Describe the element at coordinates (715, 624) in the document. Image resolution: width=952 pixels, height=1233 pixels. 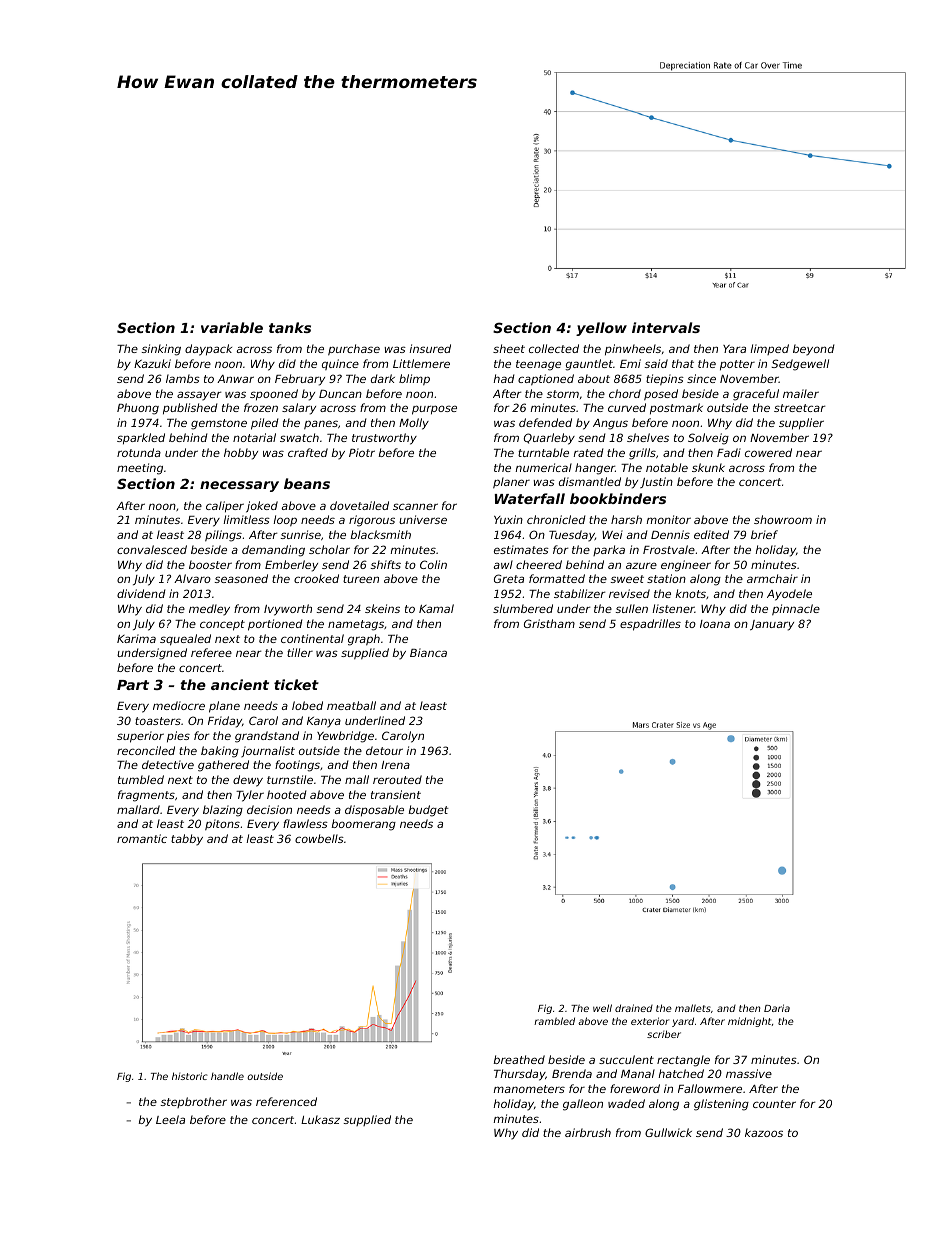
I see `Ioana` at that location.
